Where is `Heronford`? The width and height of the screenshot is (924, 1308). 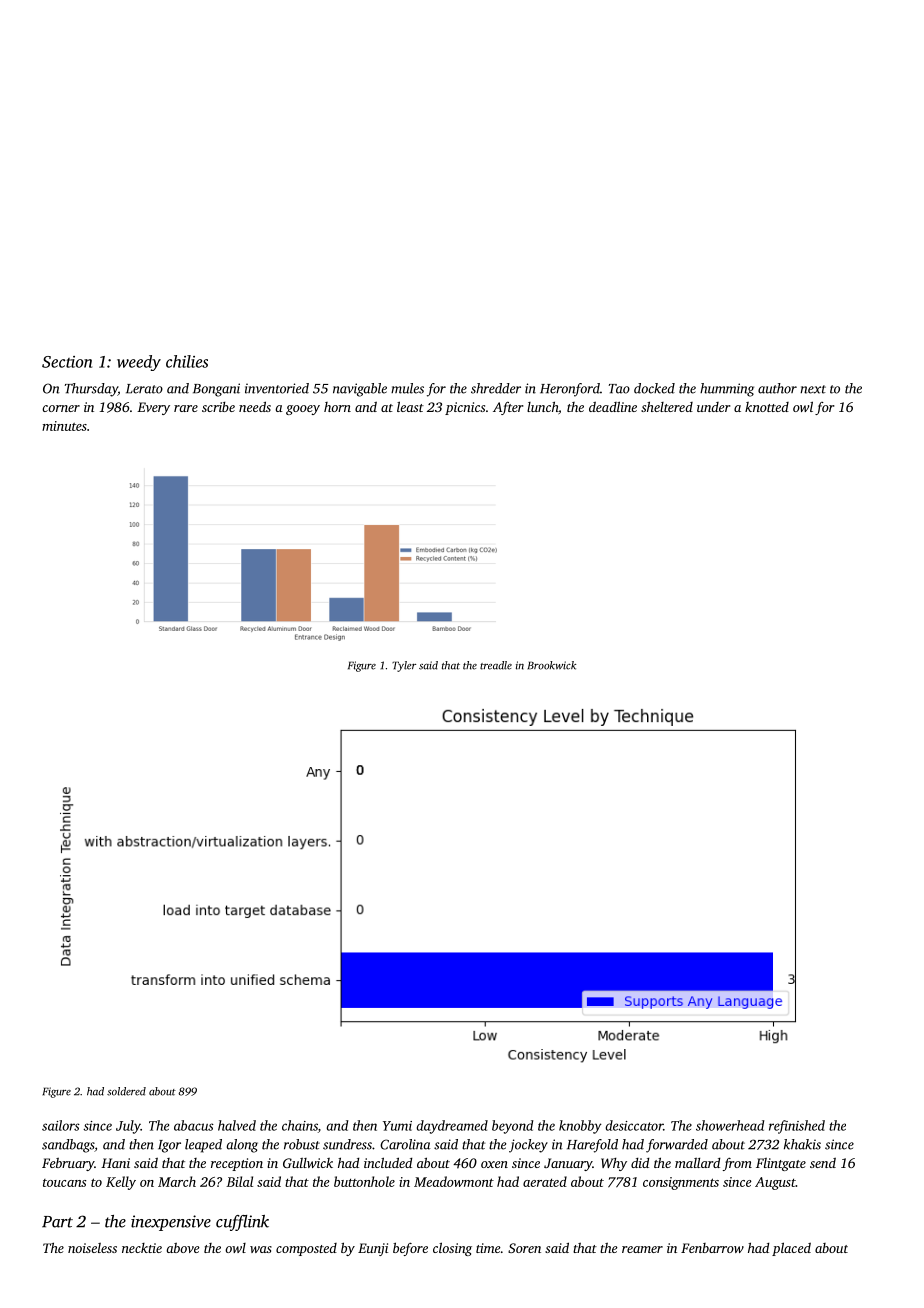 Heronford is located at coordinates (570, 390).
